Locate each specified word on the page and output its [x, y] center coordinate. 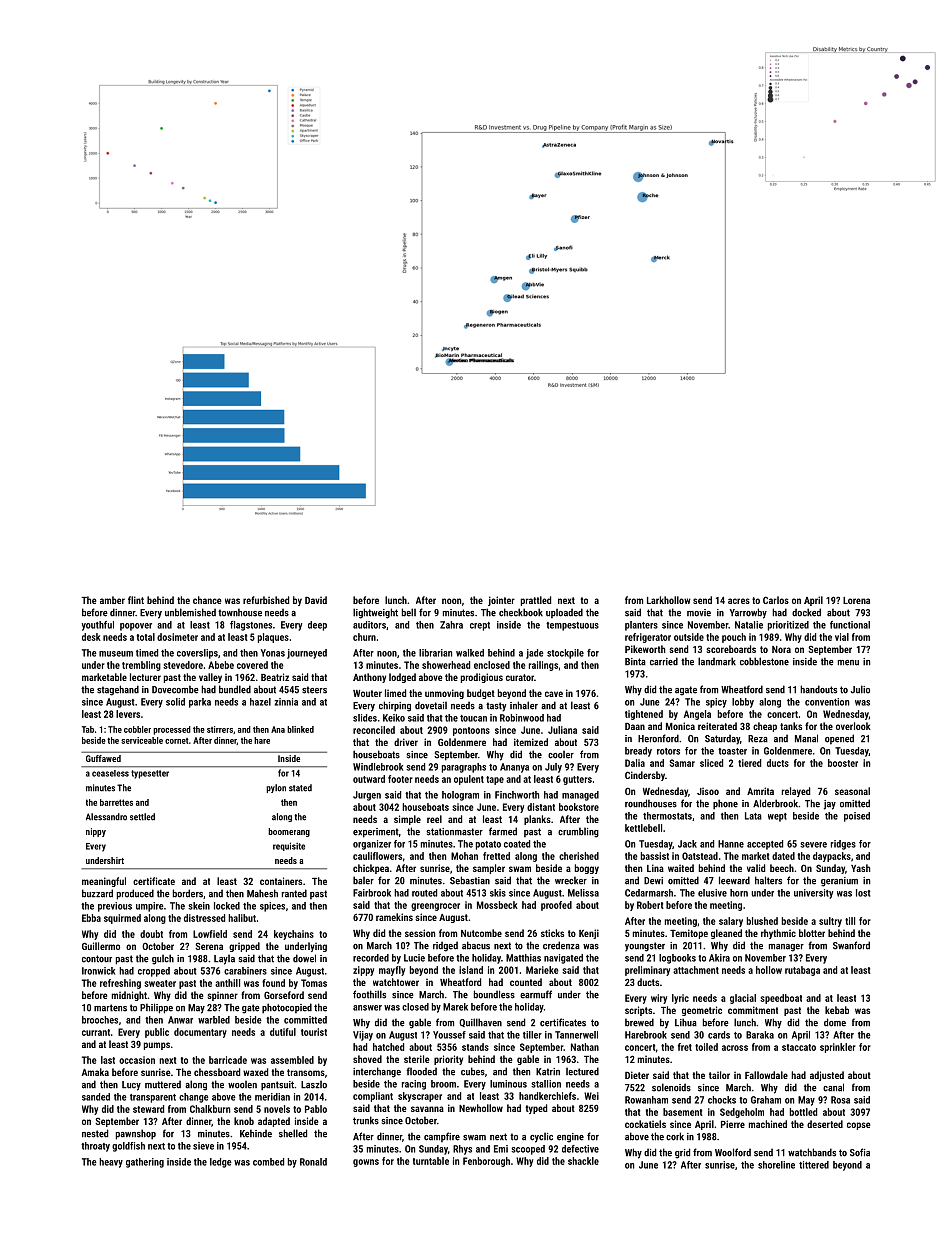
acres [739, 601]
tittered [814, 1165]
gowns [366, 1163]
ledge [221, 1163]
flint [136, 600]
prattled [536, 601]
